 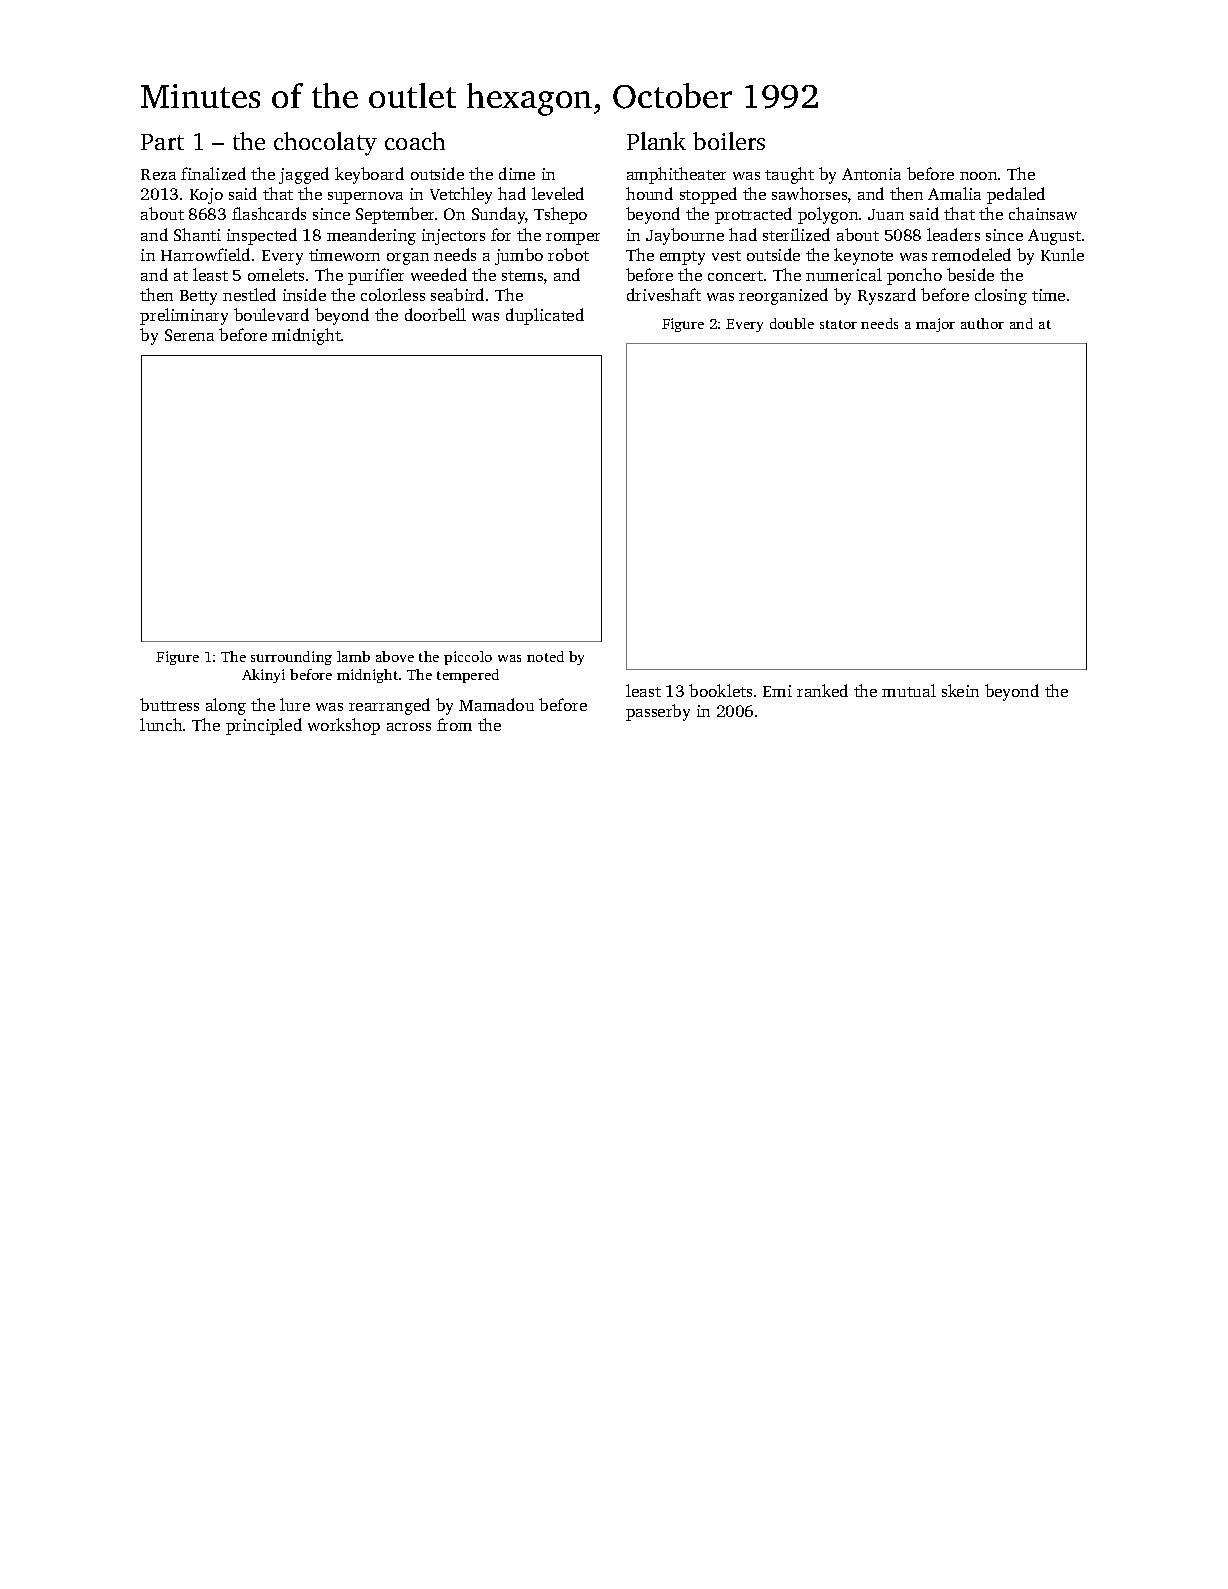 I want to click on booklets, so click(x=720, y=690).
